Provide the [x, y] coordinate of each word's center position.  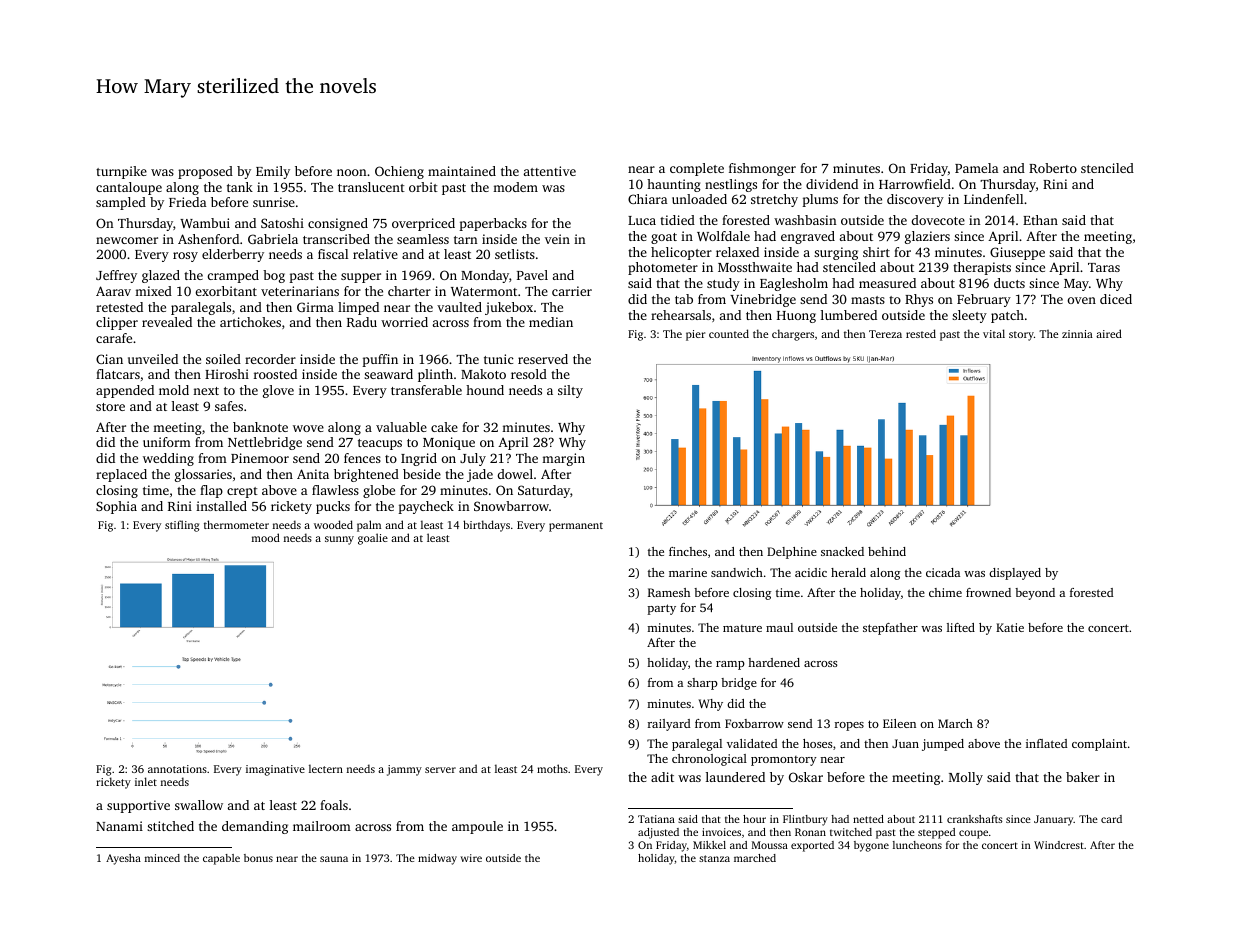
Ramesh [669, 592]
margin [563, 459]
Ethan [1040, 220]
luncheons [917, 845]
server [440, 770]
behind [887, 551]
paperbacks [493, 224]
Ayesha [123, 859]
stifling [182, 526]
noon [351, 172]
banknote [260, 427]
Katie [1010, 627]
